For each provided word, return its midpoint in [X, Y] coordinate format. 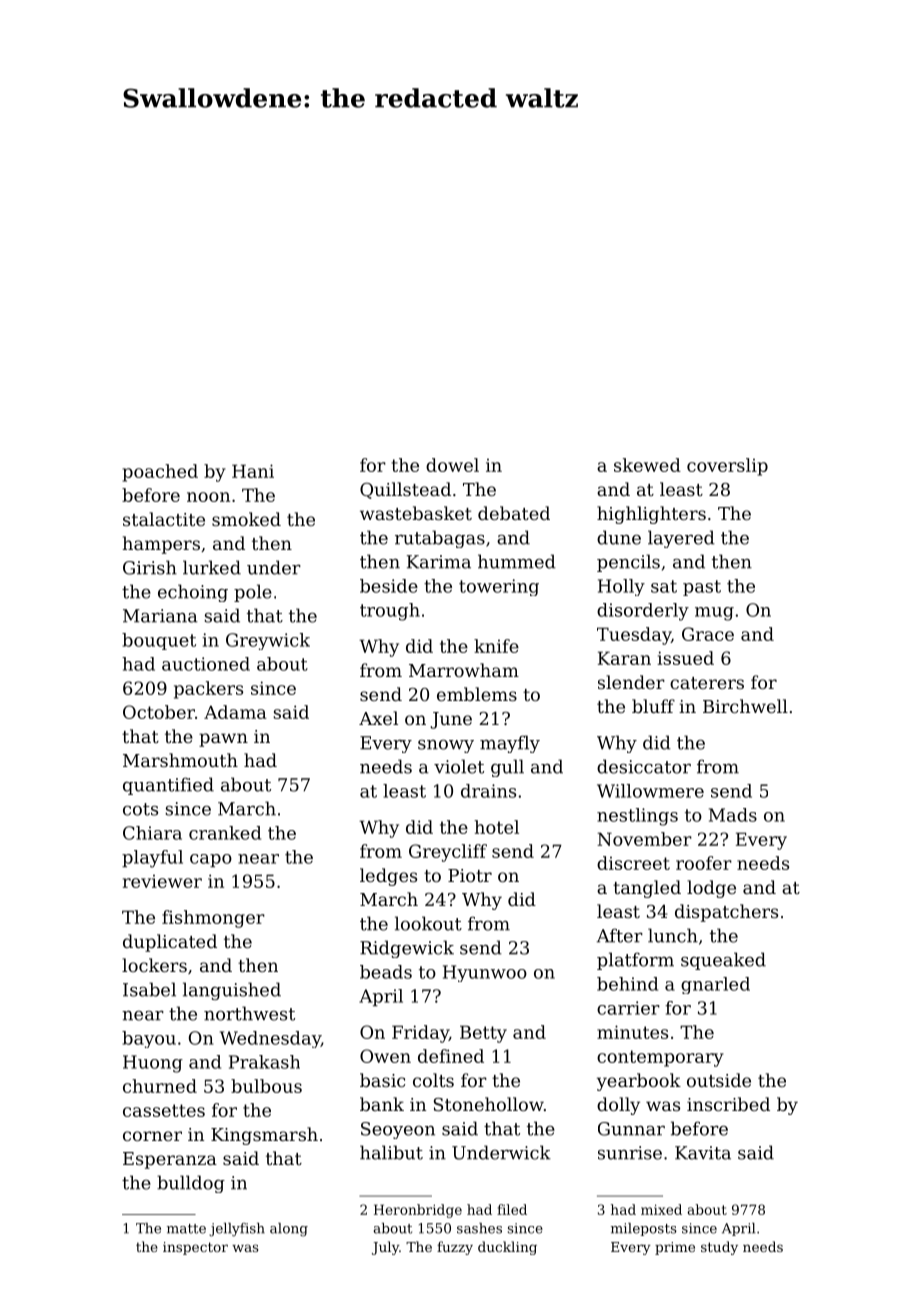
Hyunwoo [485, 973]
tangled [647, 889]
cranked [225, 833]
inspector [195, 1248]
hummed [517, 561]
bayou [149, 1039]
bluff [653, 706]
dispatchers [726, 913]
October [159, 712]
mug [714, 614]
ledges [388, 877]
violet [459, 766]
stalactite [164, 519]
